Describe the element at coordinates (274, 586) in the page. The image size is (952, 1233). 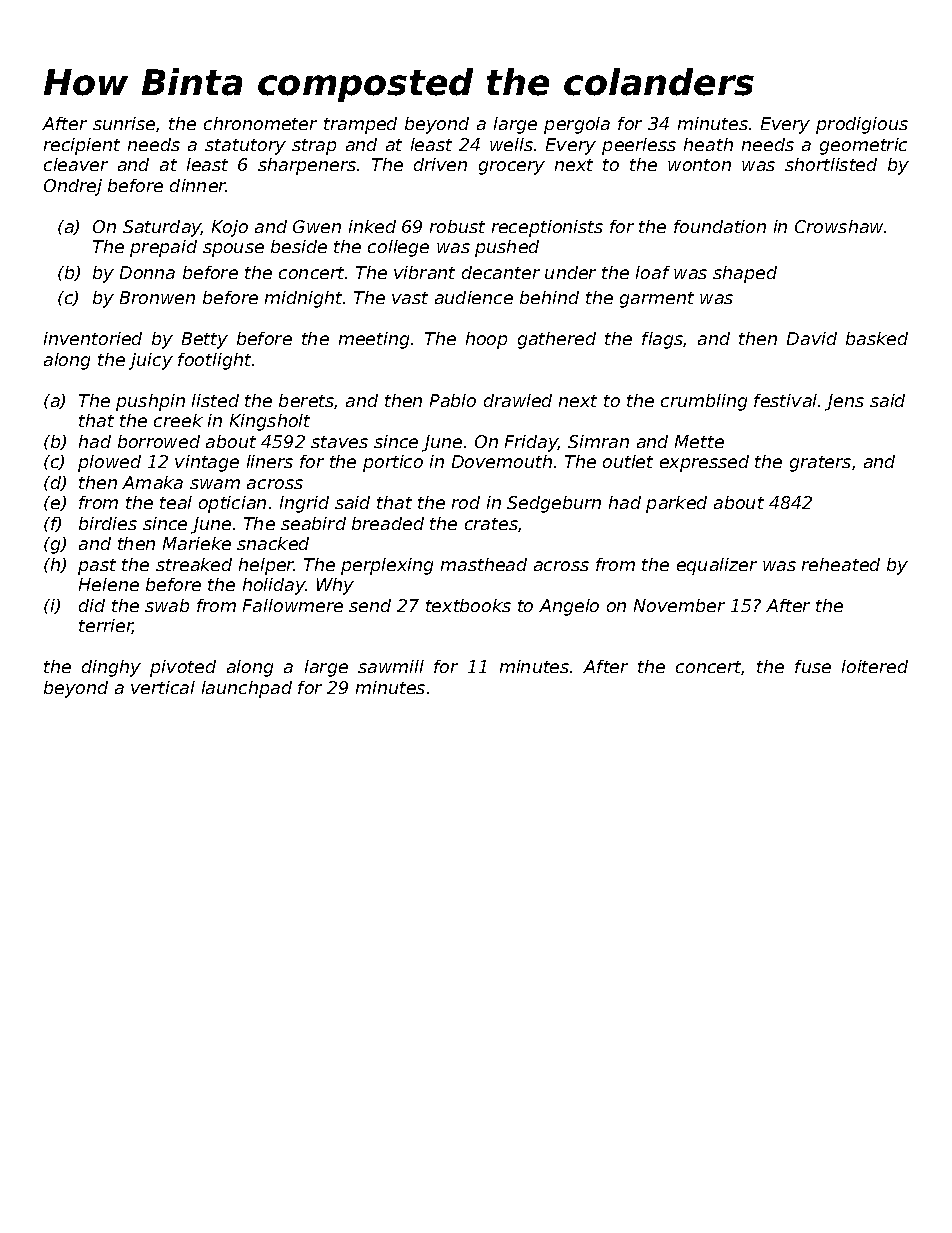
I see `holiday` at that location.
